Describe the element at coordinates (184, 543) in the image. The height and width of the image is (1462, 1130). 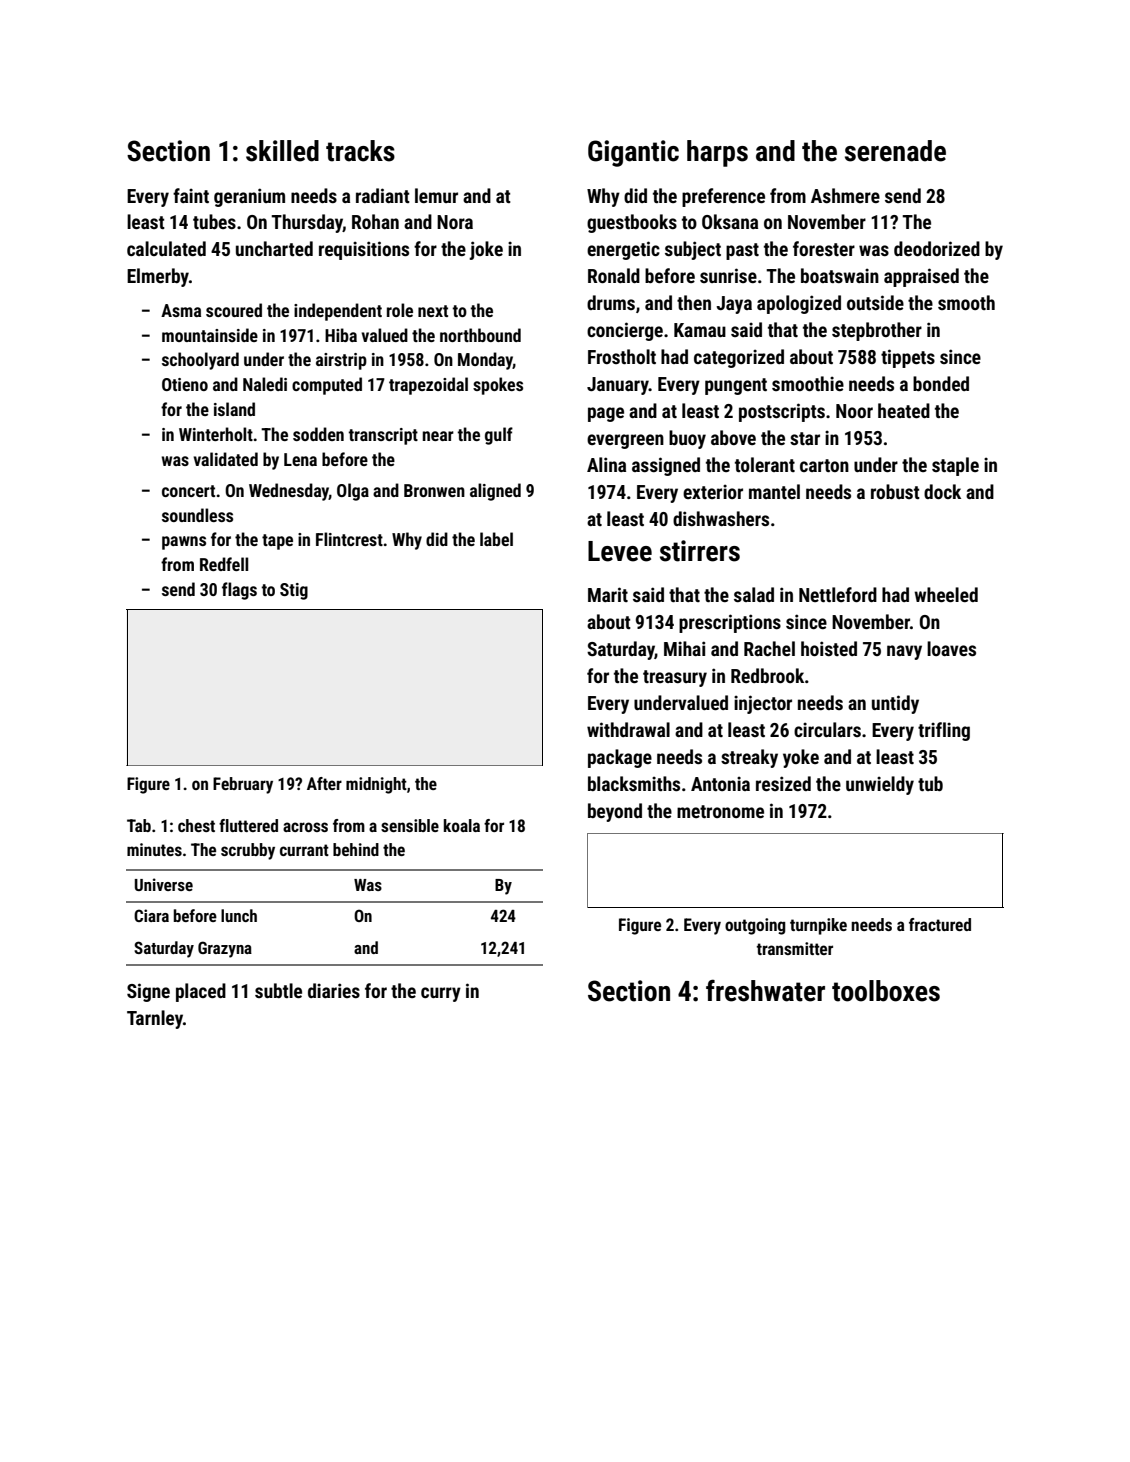
I see `pawns` at that location.
